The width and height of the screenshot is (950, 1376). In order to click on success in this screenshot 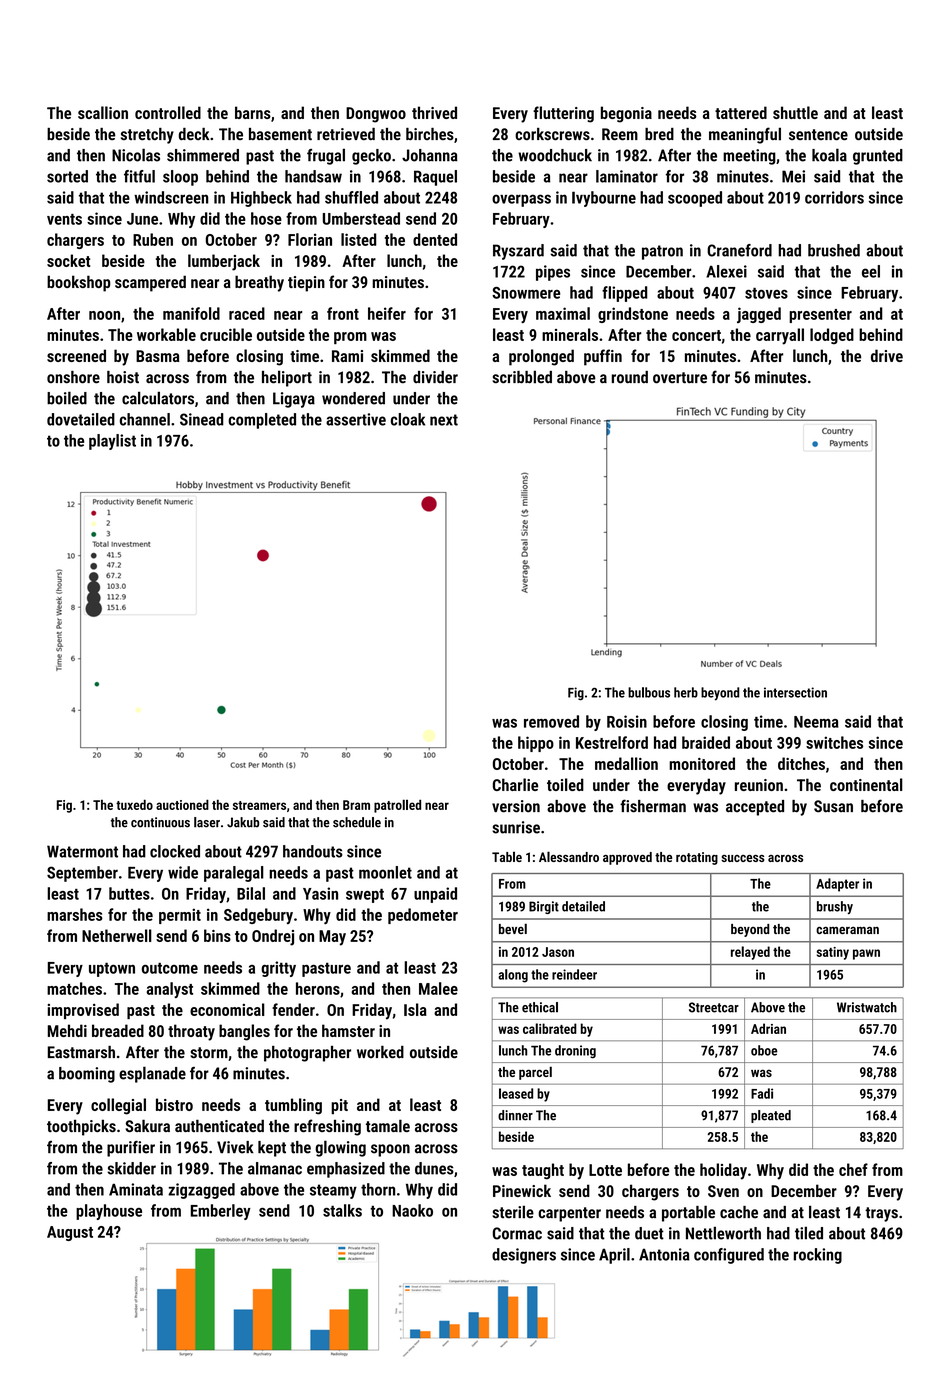, I will do `click(743, 858)`.
